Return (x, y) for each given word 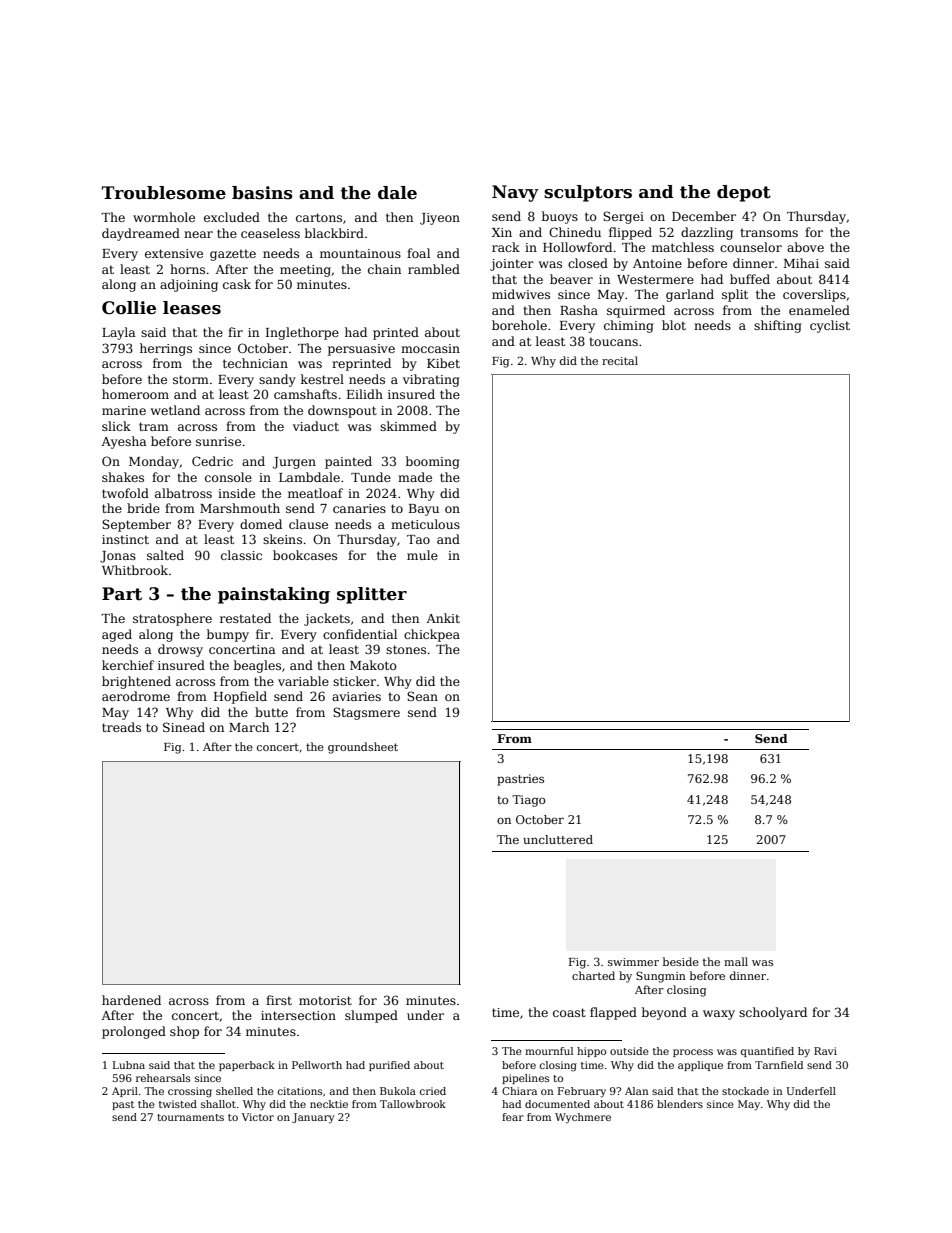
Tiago (528, 801)
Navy (515, 193)
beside (681, 961)
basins (262, 193)
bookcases (305, 555)
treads (121, 727)
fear (513, 1117)
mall (736, 961)
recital (620, 360)
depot (744, 193)
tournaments (190, 1117)
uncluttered (558, 839)
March (249, 727)
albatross (183, 493)
